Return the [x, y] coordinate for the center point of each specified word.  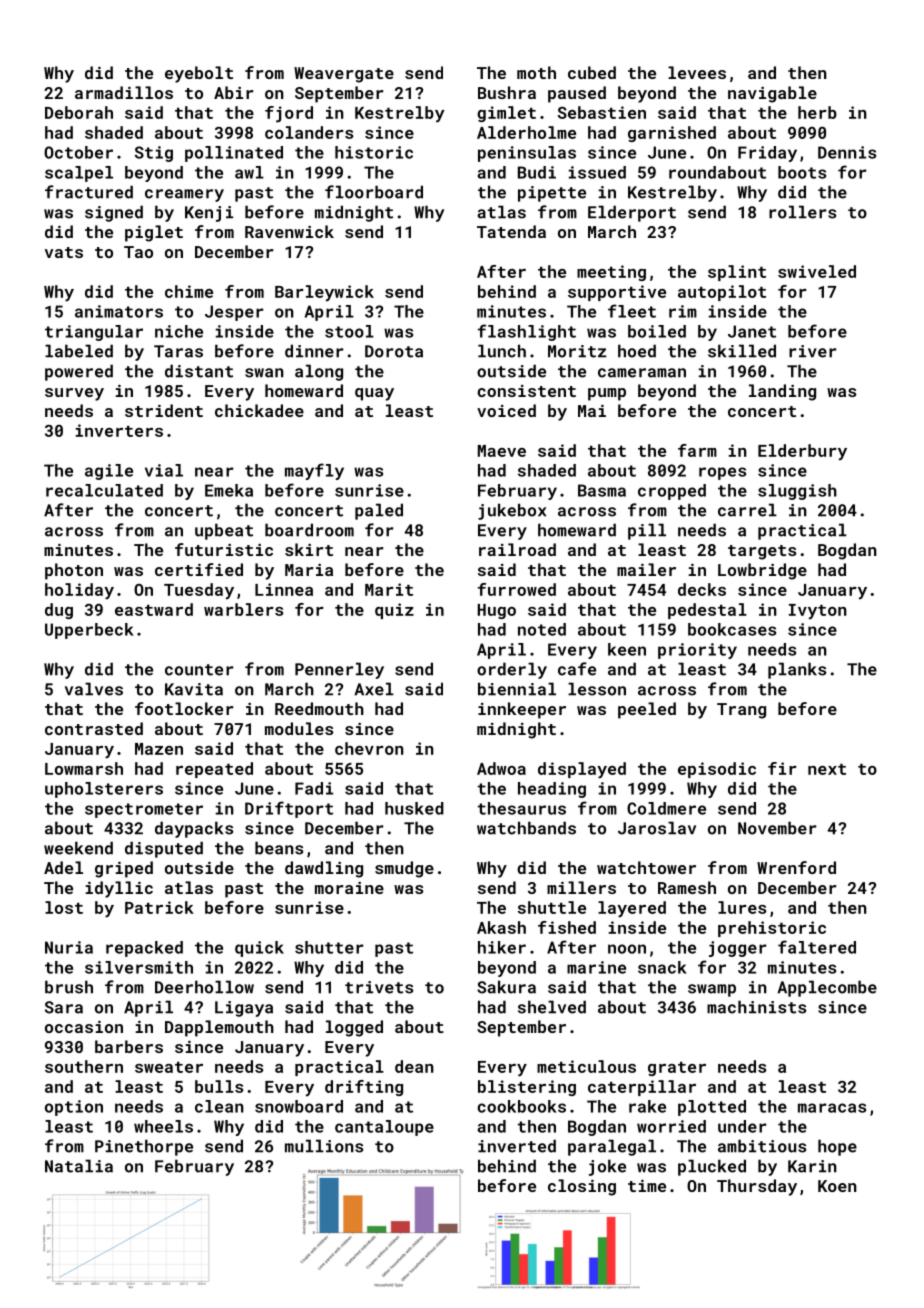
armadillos [124, 92]
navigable [772, 94]
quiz [394, 611]
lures [742, 907]
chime [189, 291]
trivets [379, 987]
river [812, 351]
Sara [64, 1007]
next [827, 769]
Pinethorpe [144, 1147]
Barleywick [324, 293]
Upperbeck [89, 631]
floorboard [374, 192]
